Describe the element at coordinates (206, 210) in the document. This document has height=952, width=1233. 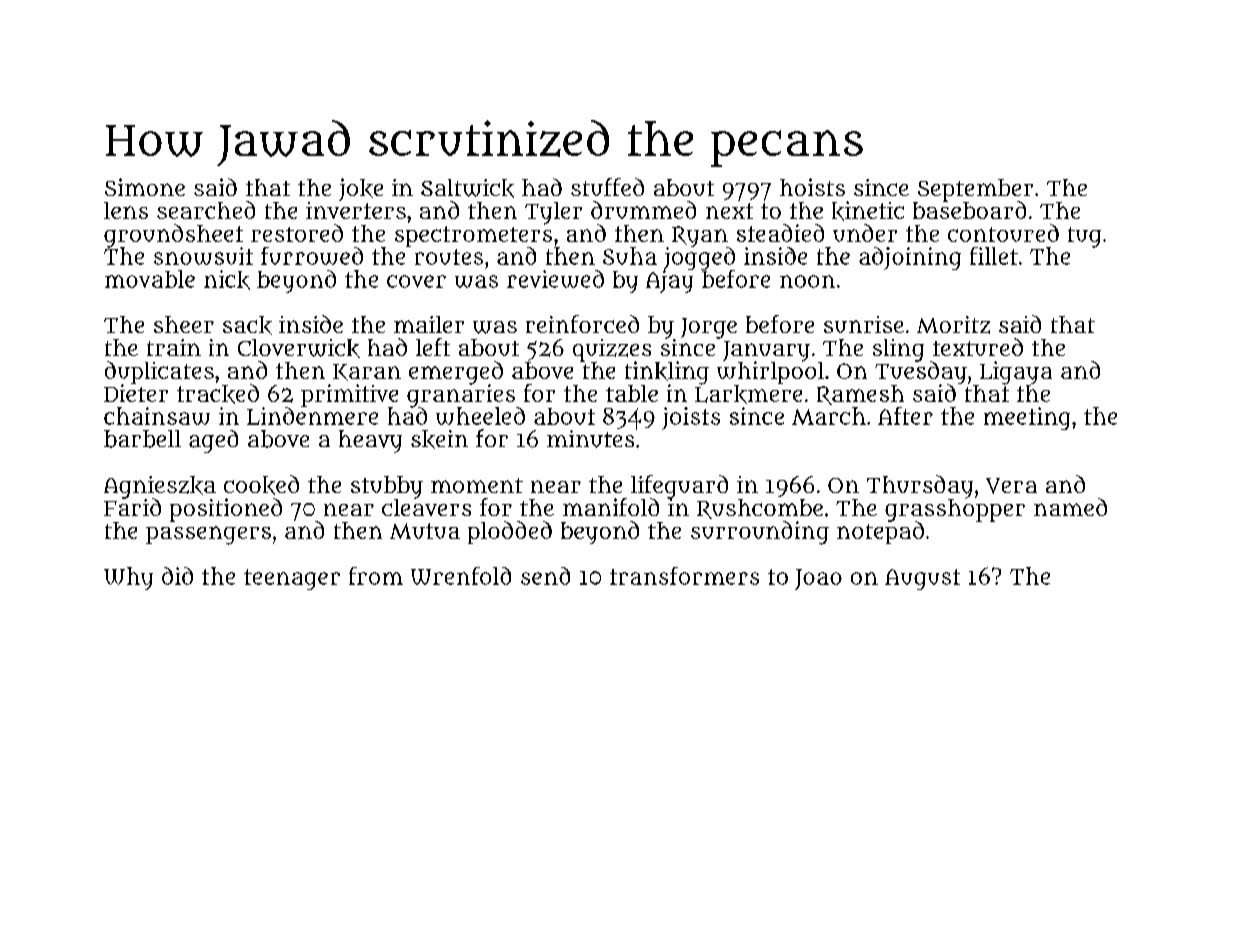
I see `searched` at that location.
